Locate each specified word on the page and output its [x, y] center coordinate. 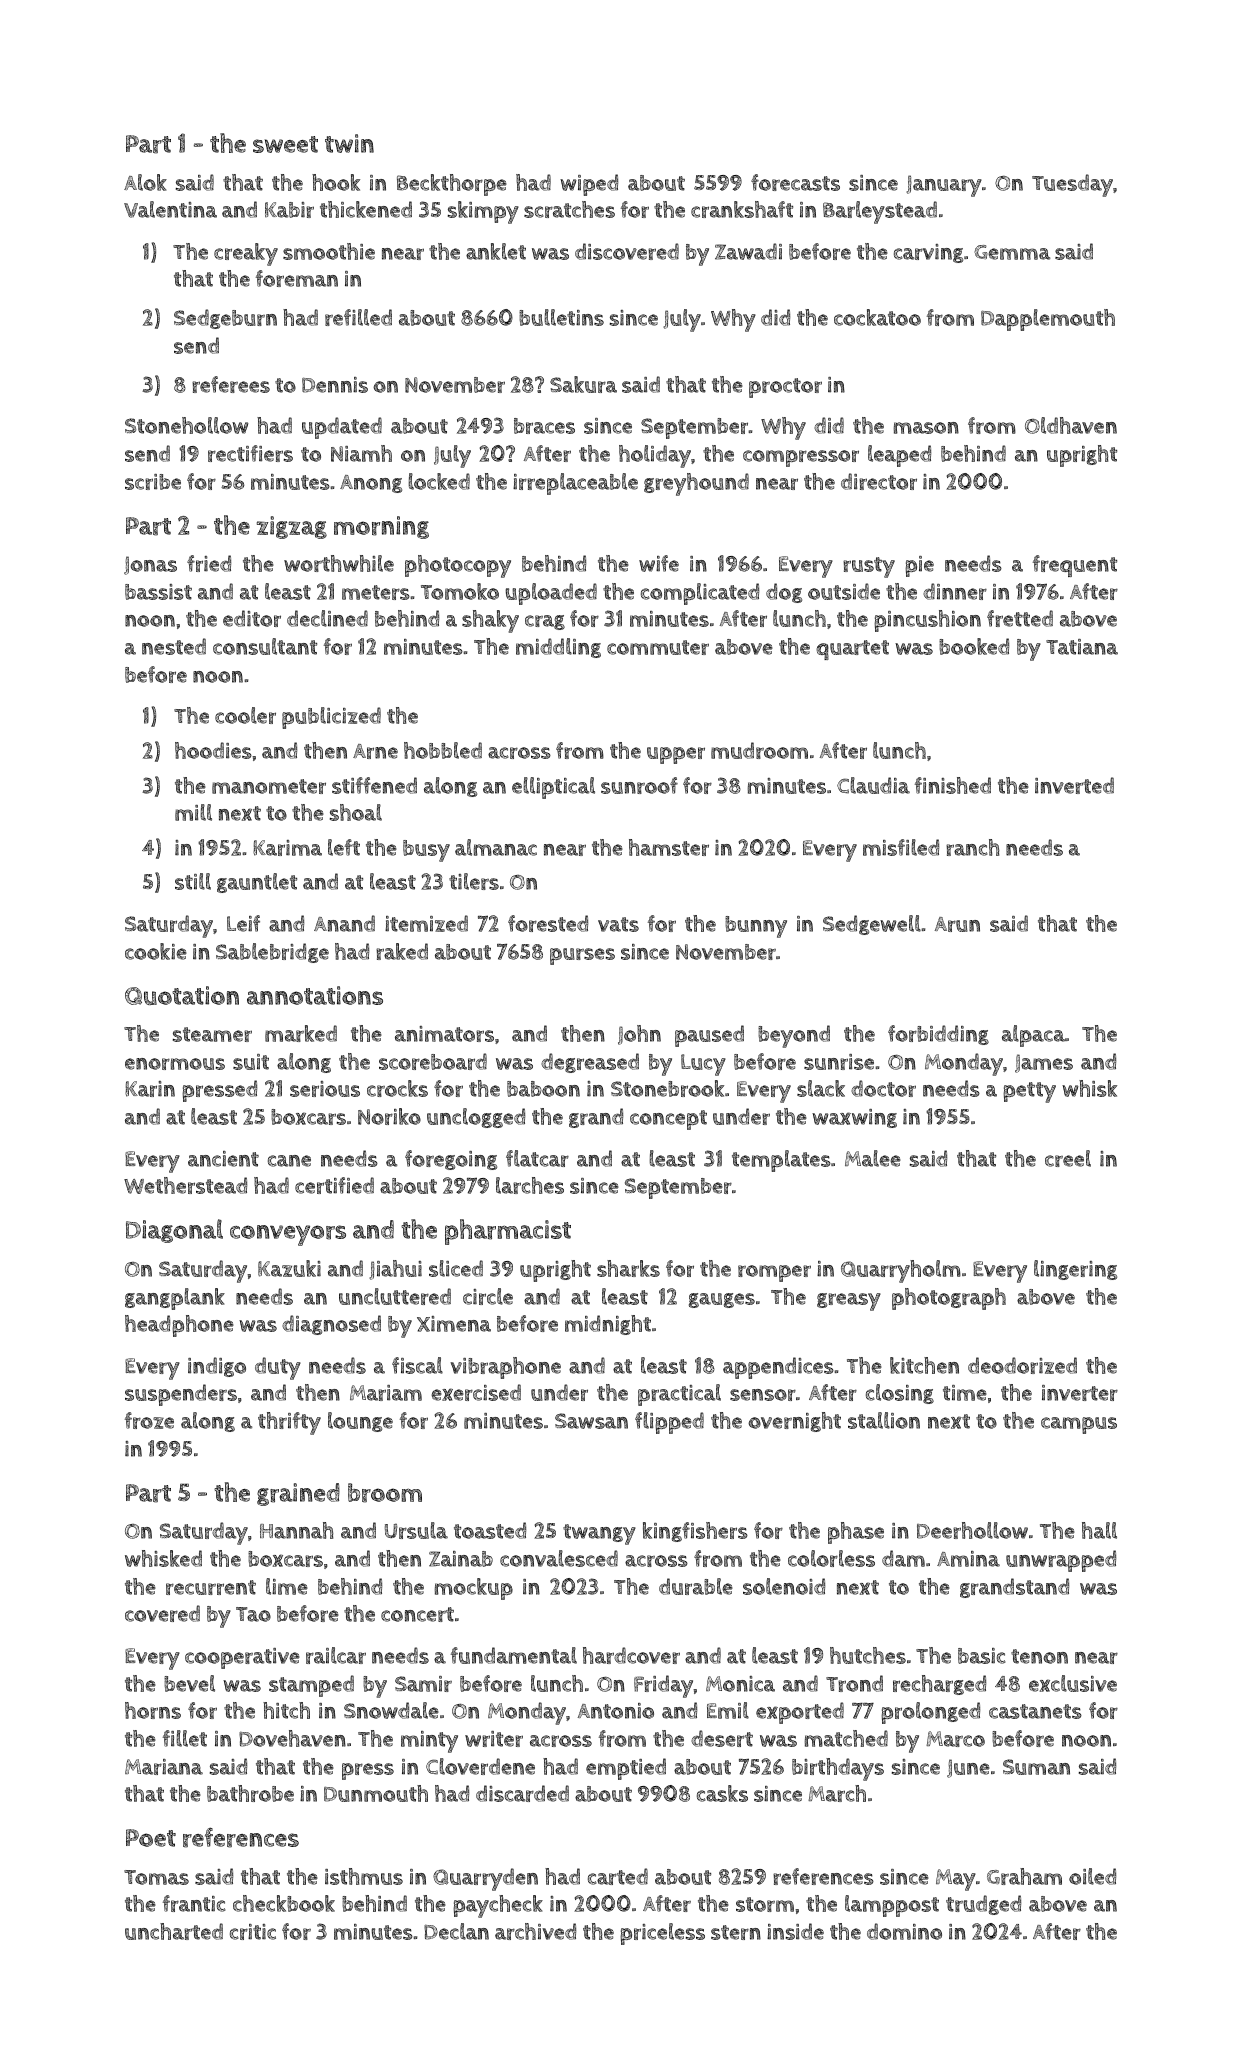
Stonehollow [187, 425]
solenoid [784, 1586]
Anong [371, 484]
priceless [662, 1934]
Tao [253, 1614]
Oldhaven [1071, 425]
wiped [589, 185]
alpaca [1033, 1036]
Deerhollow [972, 1530]
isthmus [364, 1876]
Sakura [583, 384]
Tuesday [1072, 185]
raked [402, 951]
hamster [669, 847]
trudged [983, 1905]
